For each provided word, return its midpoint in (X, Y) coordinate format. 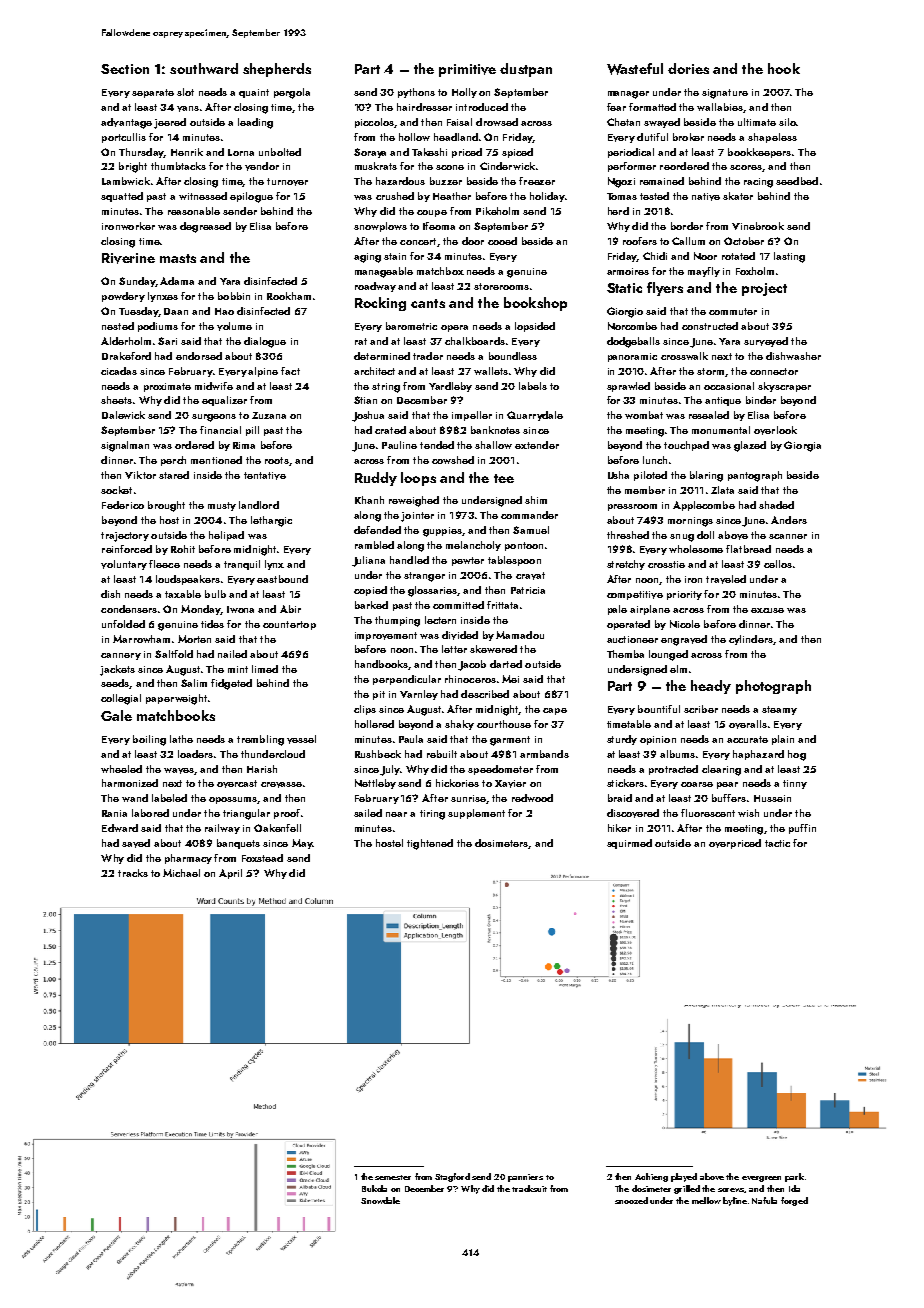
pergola (292, 93)
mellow (706, 1200)
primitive (467, 70)
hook (784, 68)
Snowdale (380, 1200)
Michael (181, 873)
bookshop (535, 304)
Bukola (374, 1188)
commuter (733, 311)
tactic (777, 843)
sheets (116, 400)
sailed (368, 813)
